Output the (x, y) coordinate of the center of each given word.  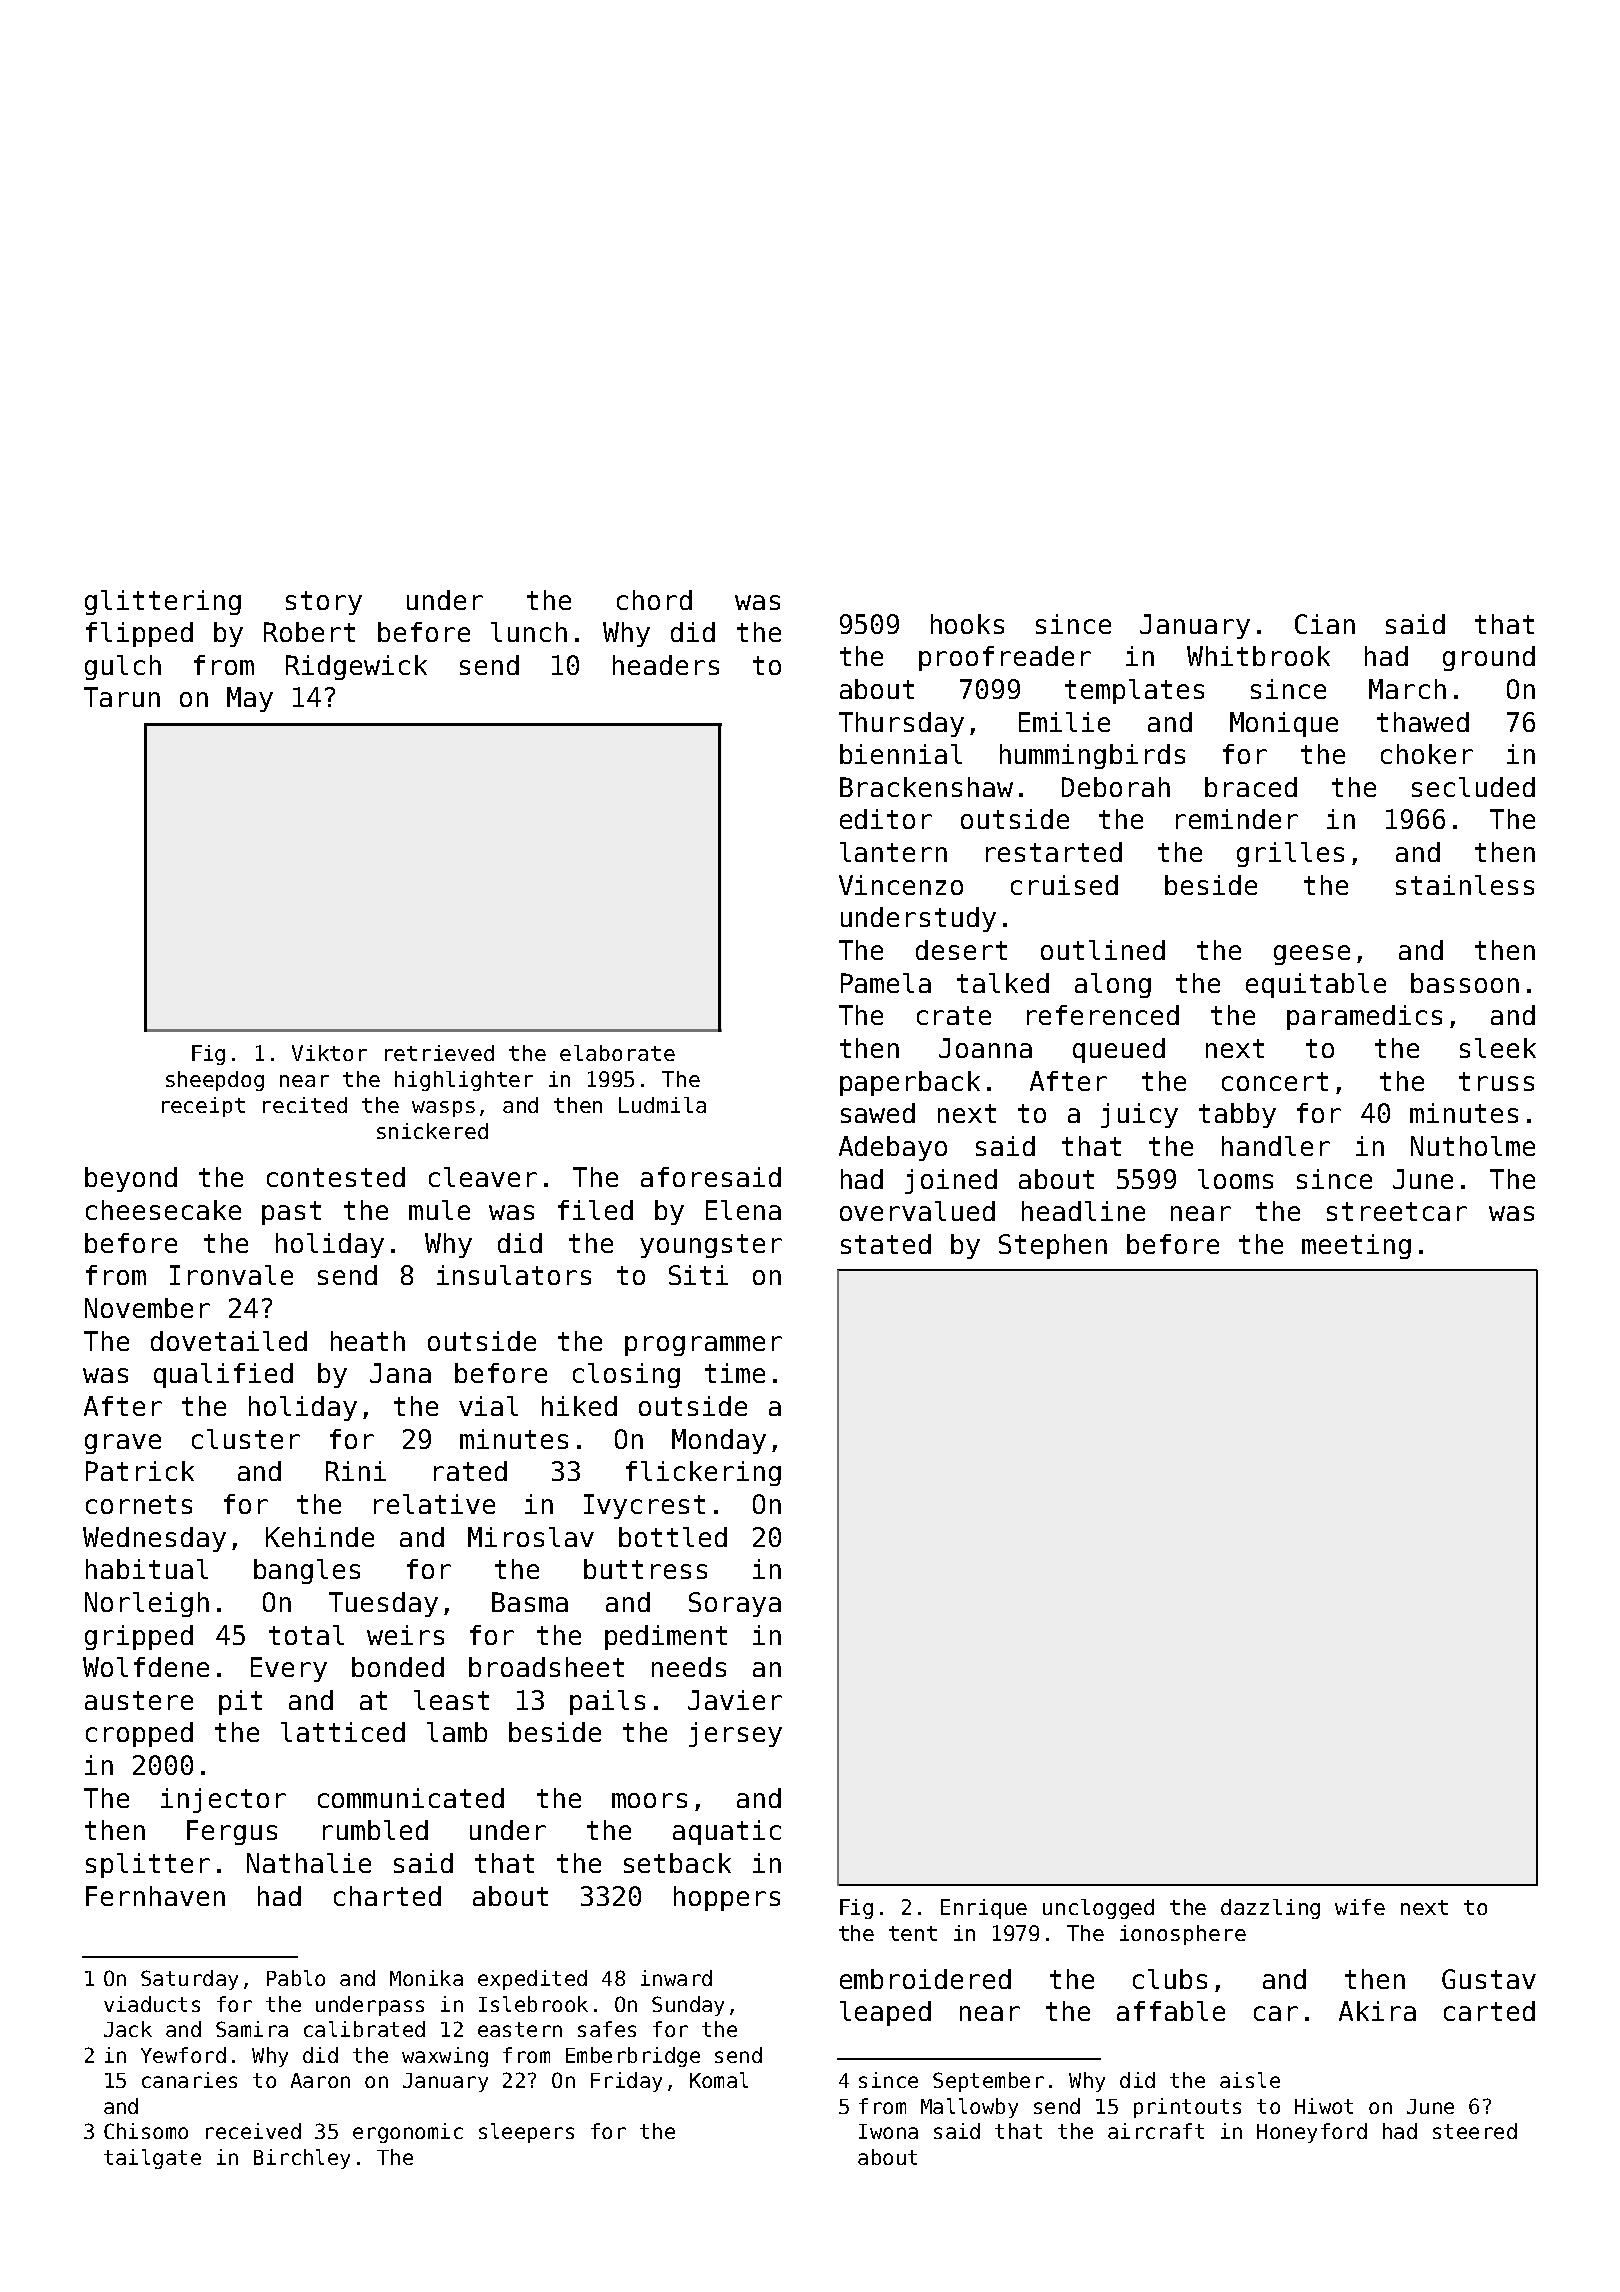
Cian (1325, 624)
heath (368, 1341)
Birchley (302, 2159)
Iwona (888, 2131)
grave (123, 1444)
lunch (529, 632)
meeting (1356, 1246)
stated (886, 1244)
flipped (139, 634)
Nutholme (1473, 1146)
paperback (910, 1083)
